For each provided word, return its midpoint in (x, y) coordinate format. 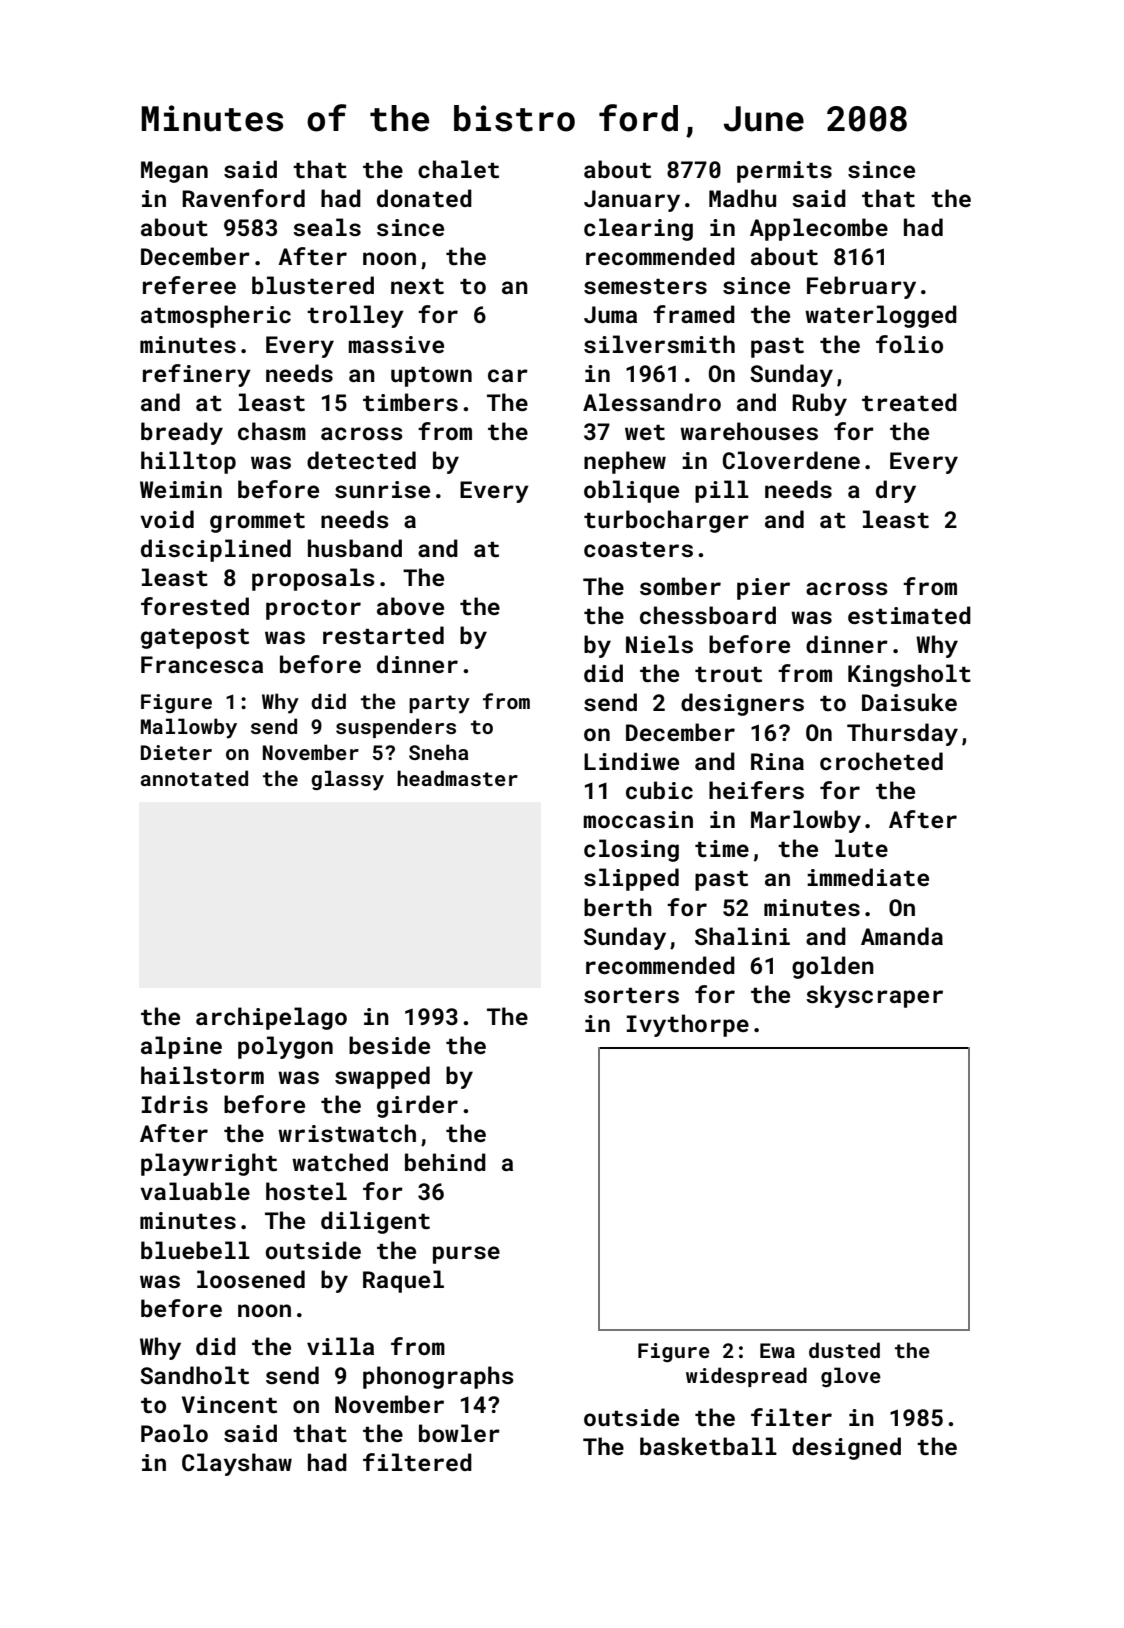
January (632, 201)
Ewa (777, 1350)
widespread (746, 1377)
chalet (458, 169)
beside (389, 1045)
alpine (181, 1047)
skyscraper (874, 996)
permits (784, 172)
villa (340, 1346)
